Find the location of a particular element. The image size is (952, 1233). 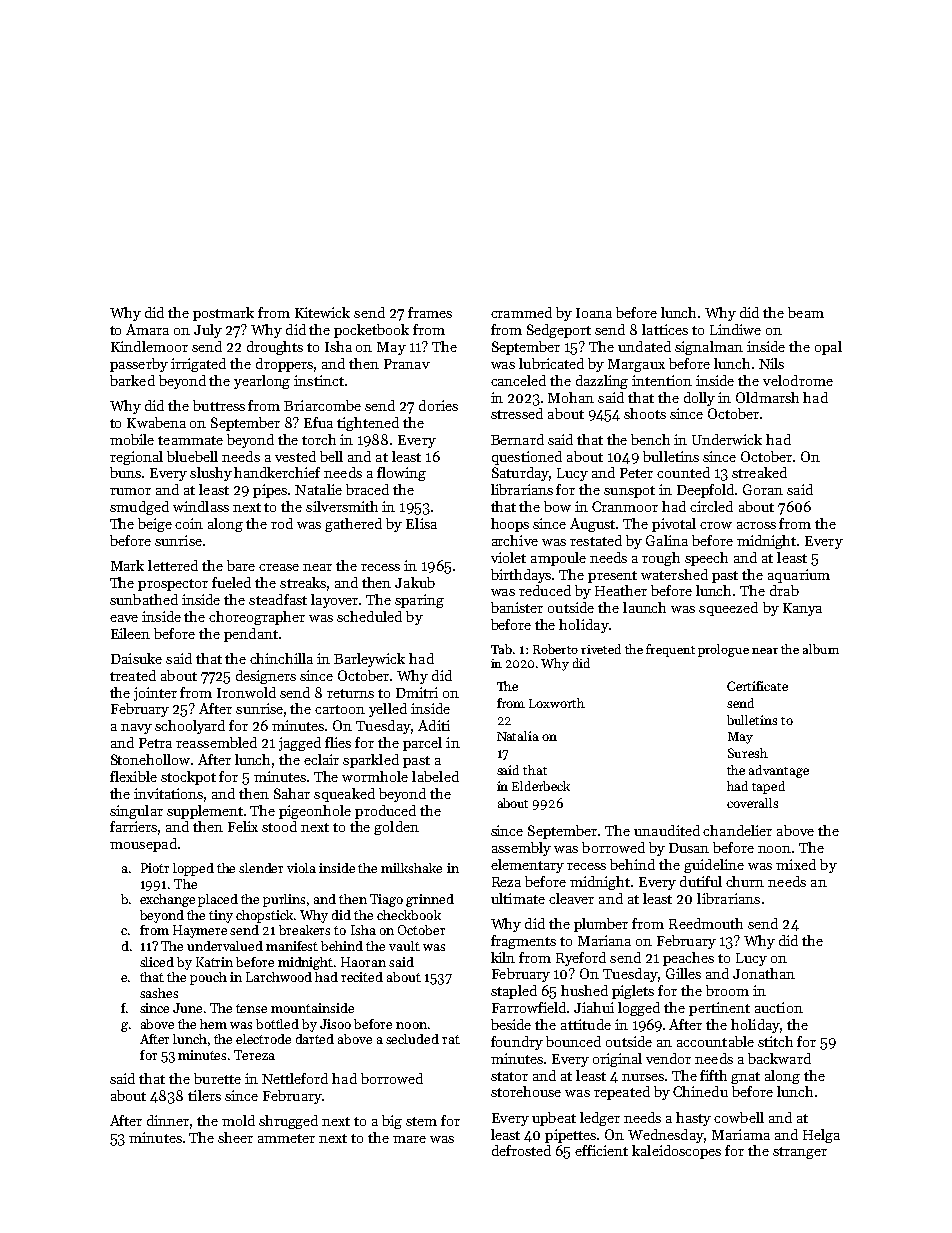

purlins is located at coordinates (284, 900).
